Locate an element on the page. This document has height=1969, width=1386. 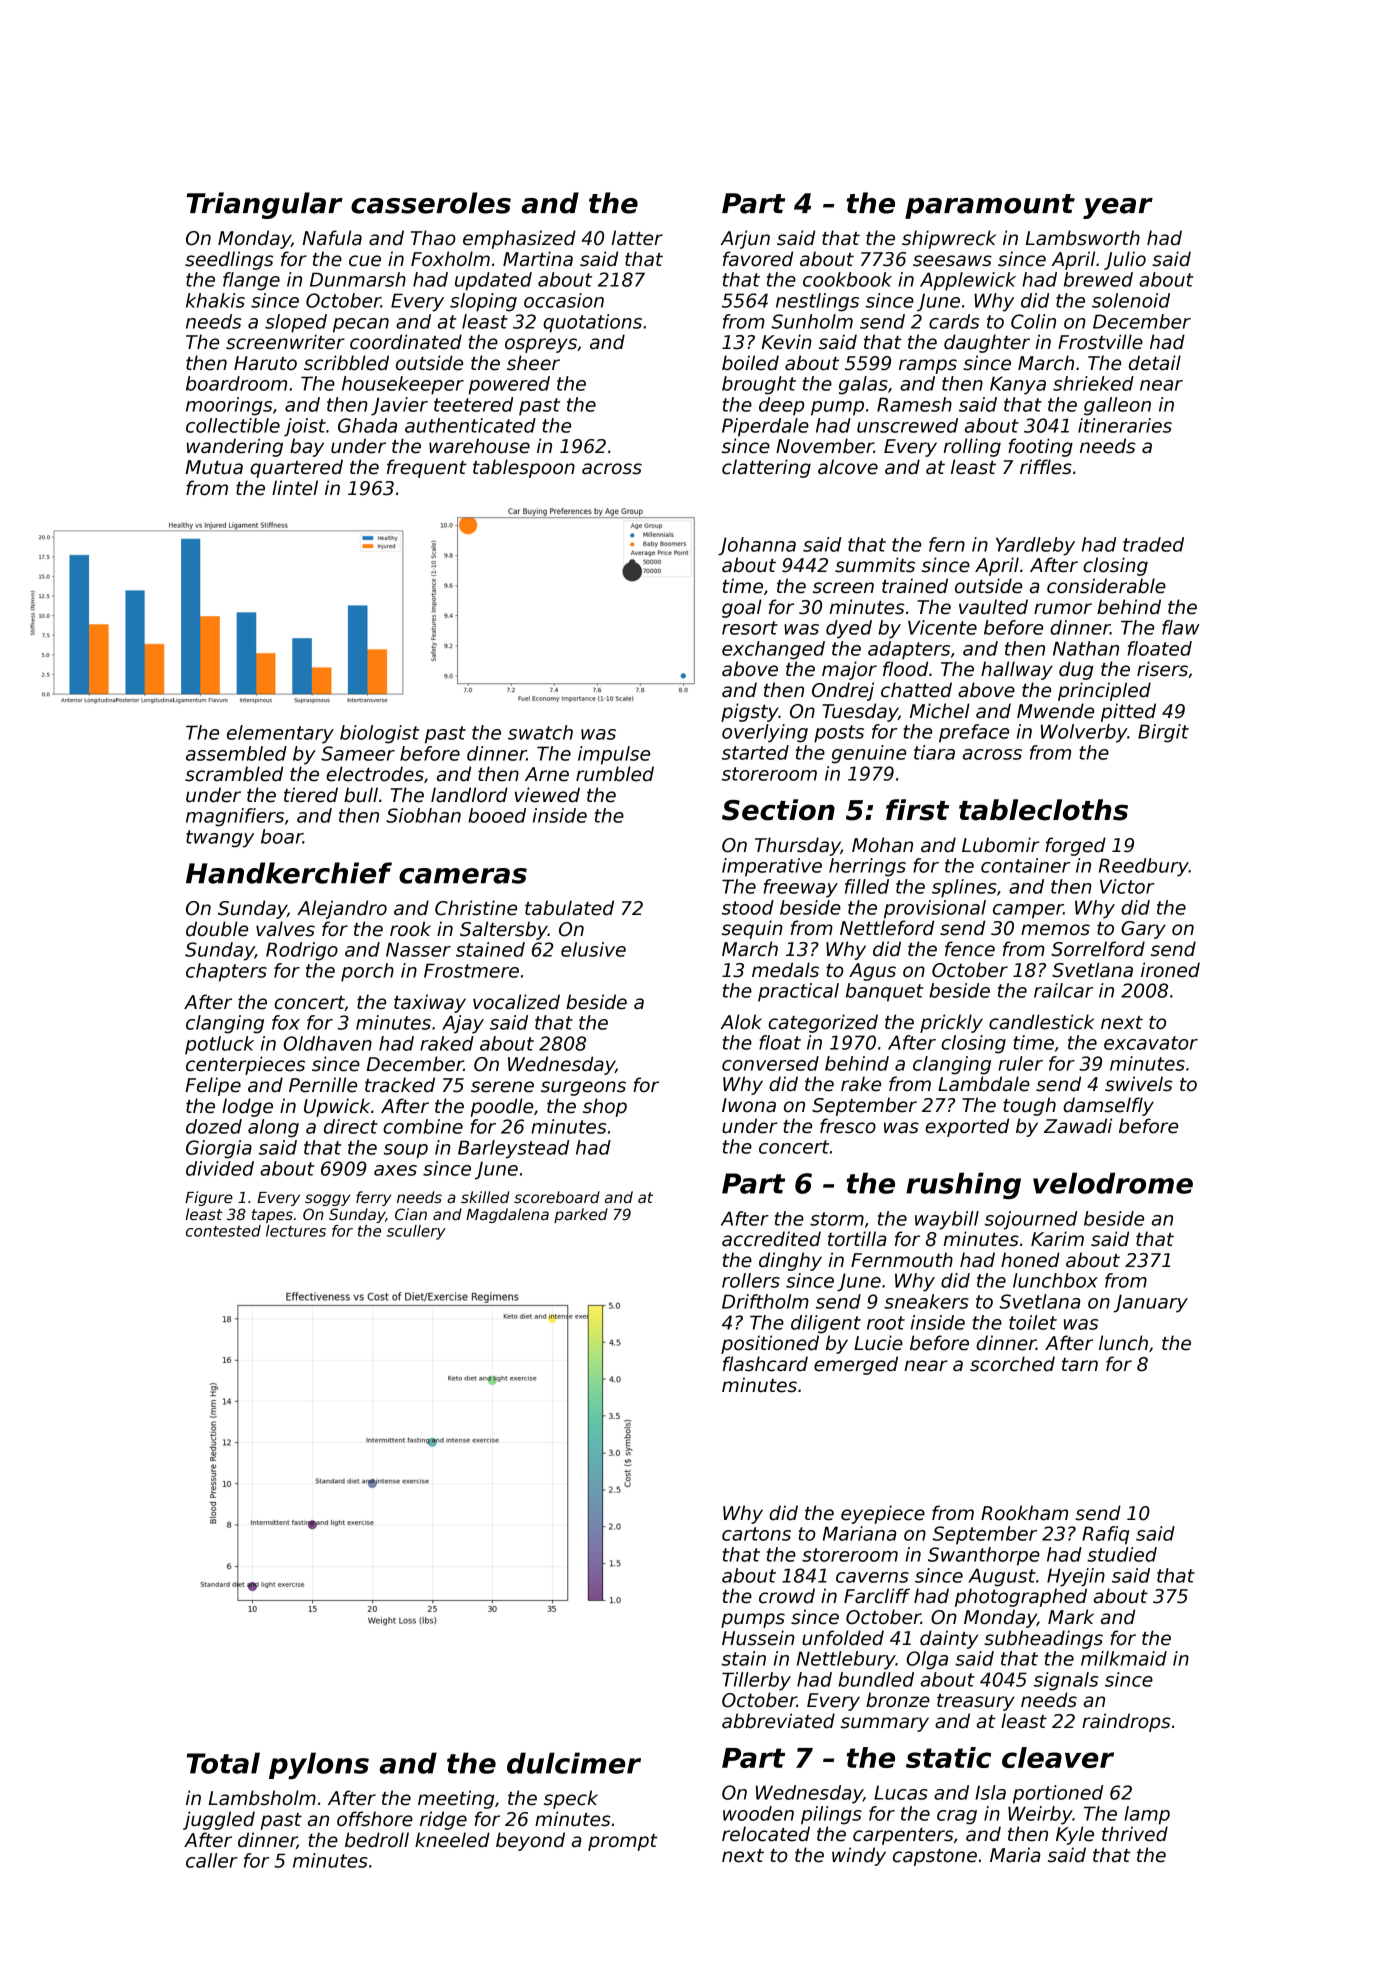
filled is located at coordinates (867, 886).
